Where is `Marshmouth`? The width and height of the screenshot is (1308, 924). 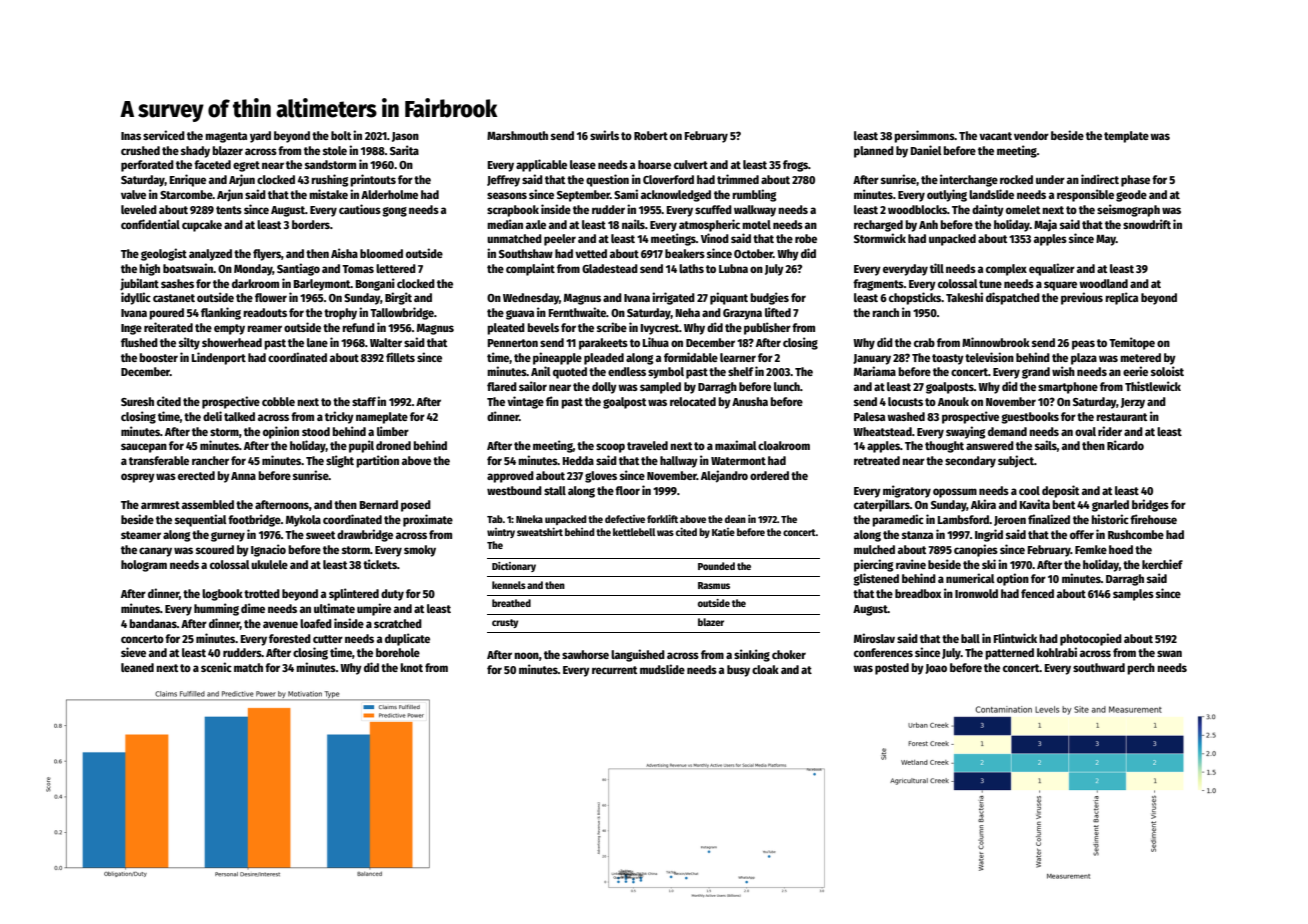
Marshmouth is located at coordinates (517, 135).
